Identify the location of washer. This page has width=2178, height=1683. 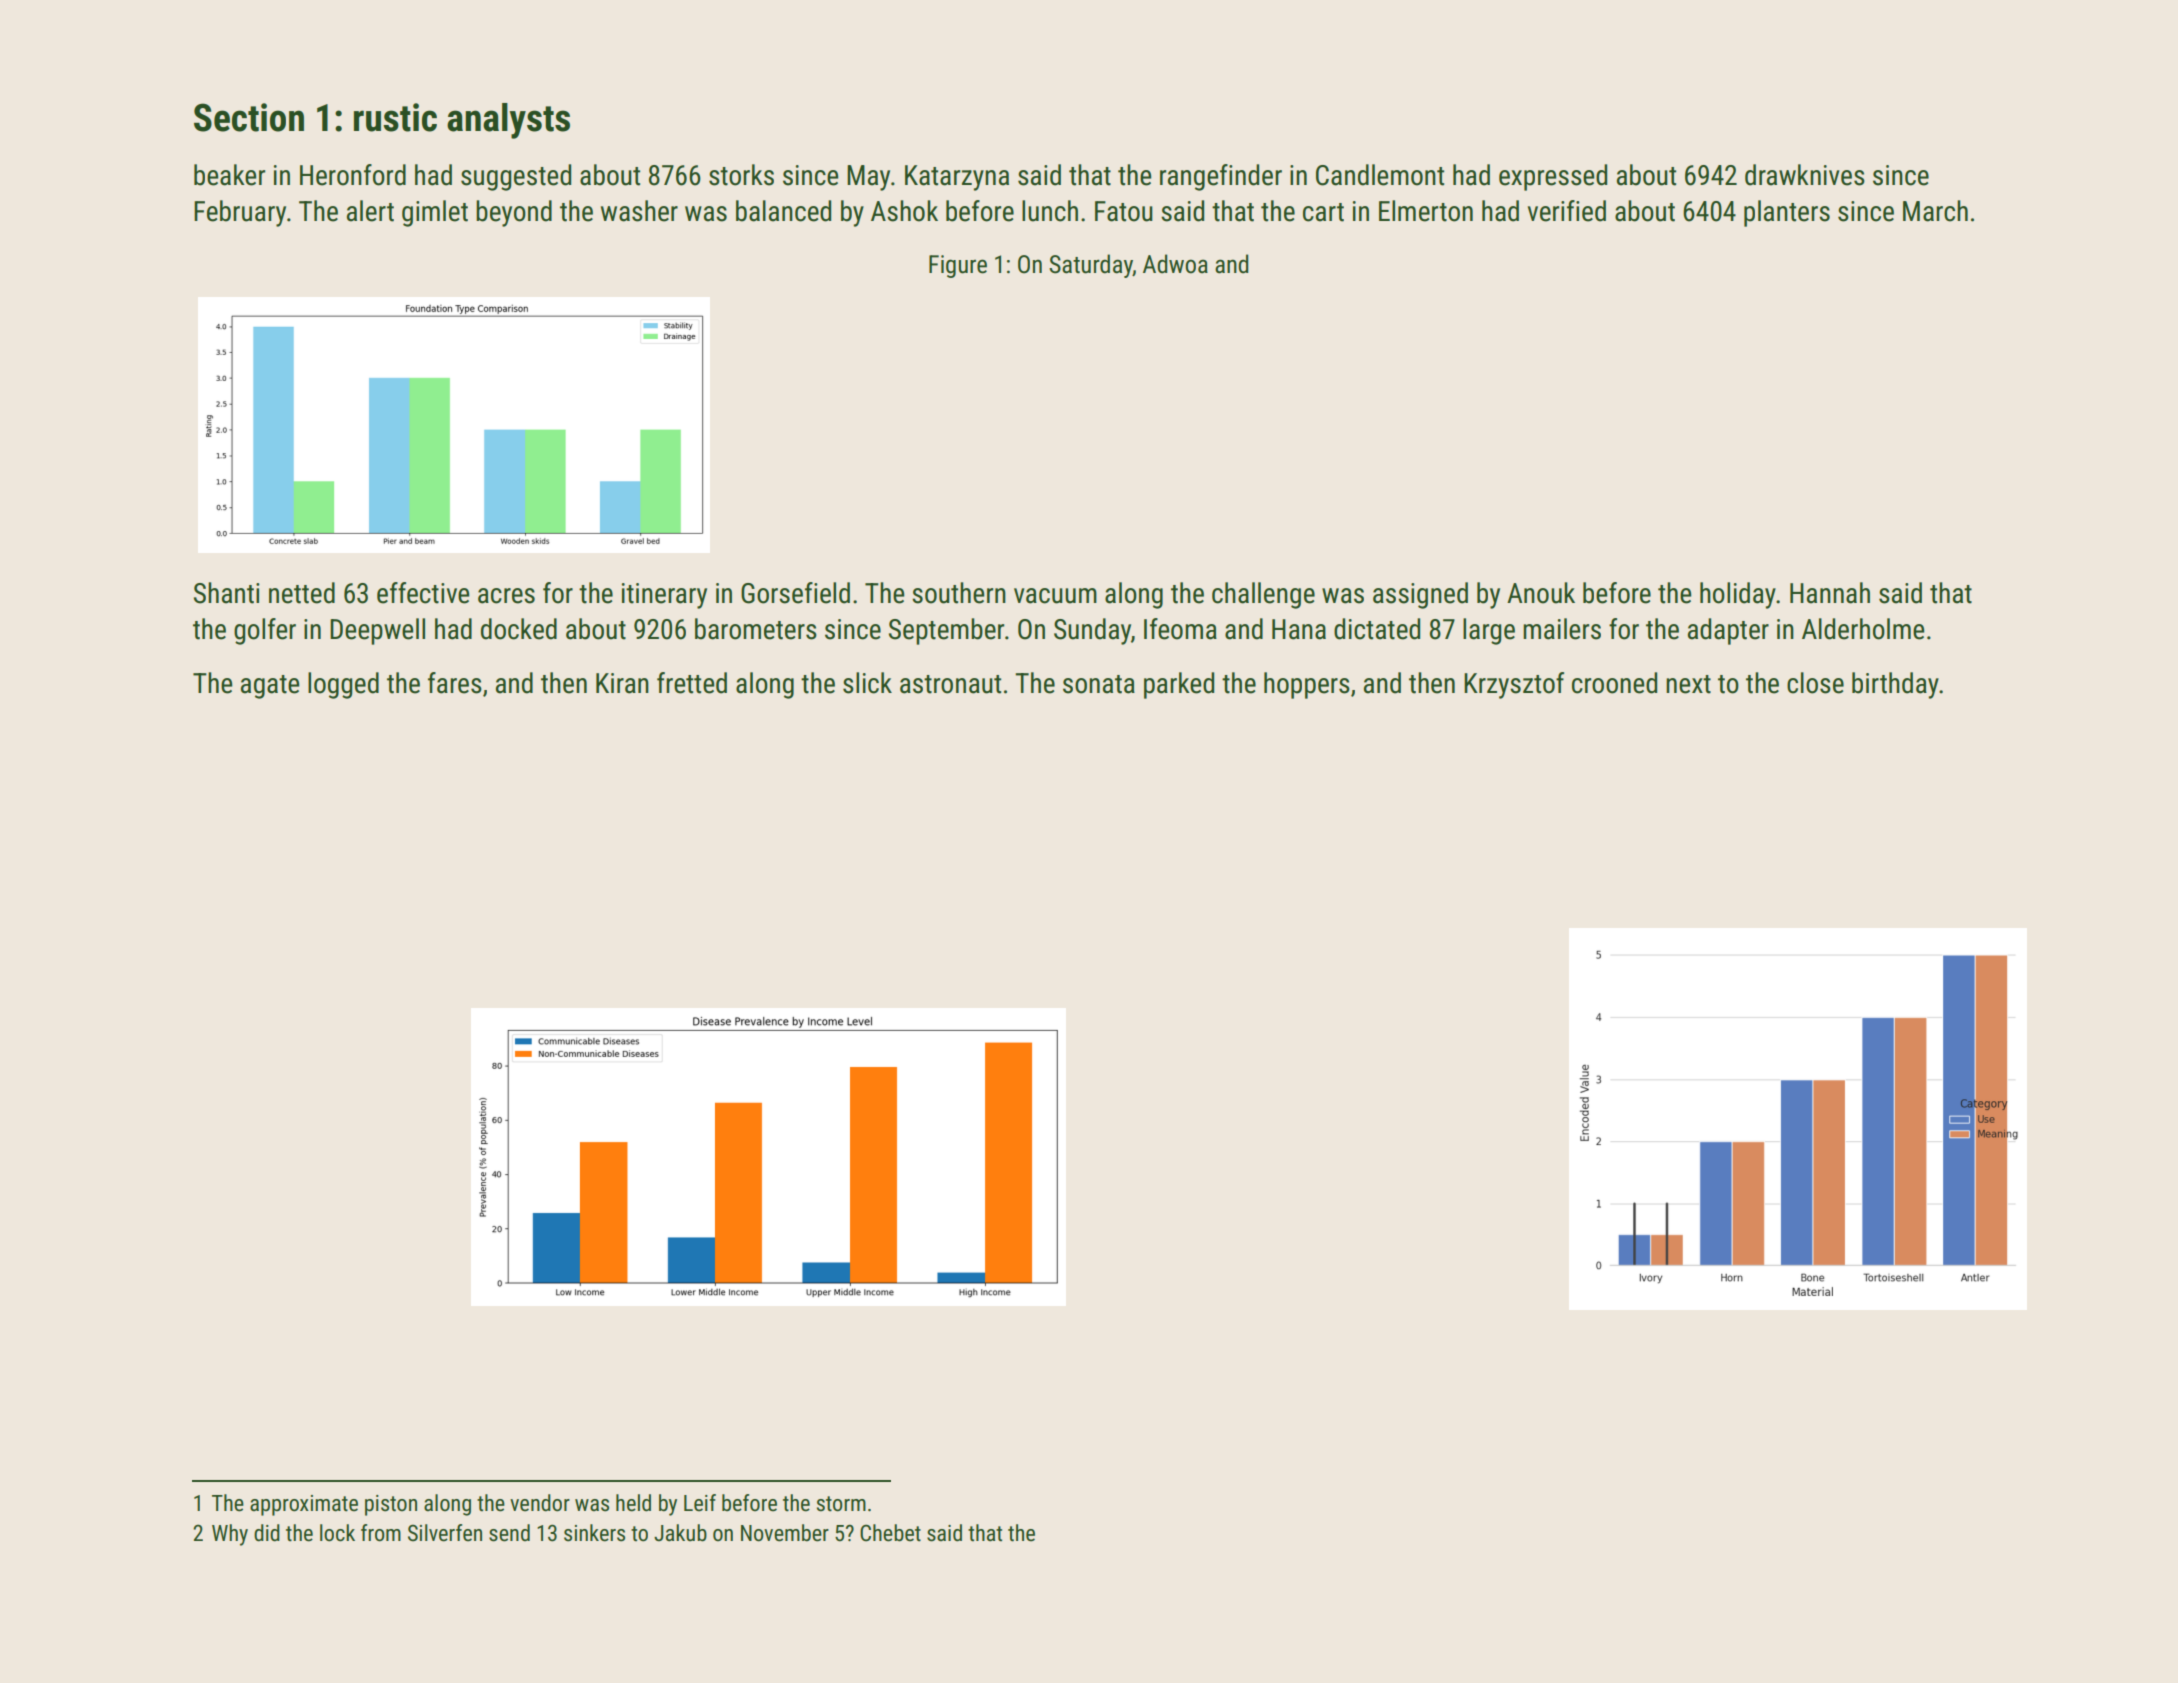
(639, 211).
